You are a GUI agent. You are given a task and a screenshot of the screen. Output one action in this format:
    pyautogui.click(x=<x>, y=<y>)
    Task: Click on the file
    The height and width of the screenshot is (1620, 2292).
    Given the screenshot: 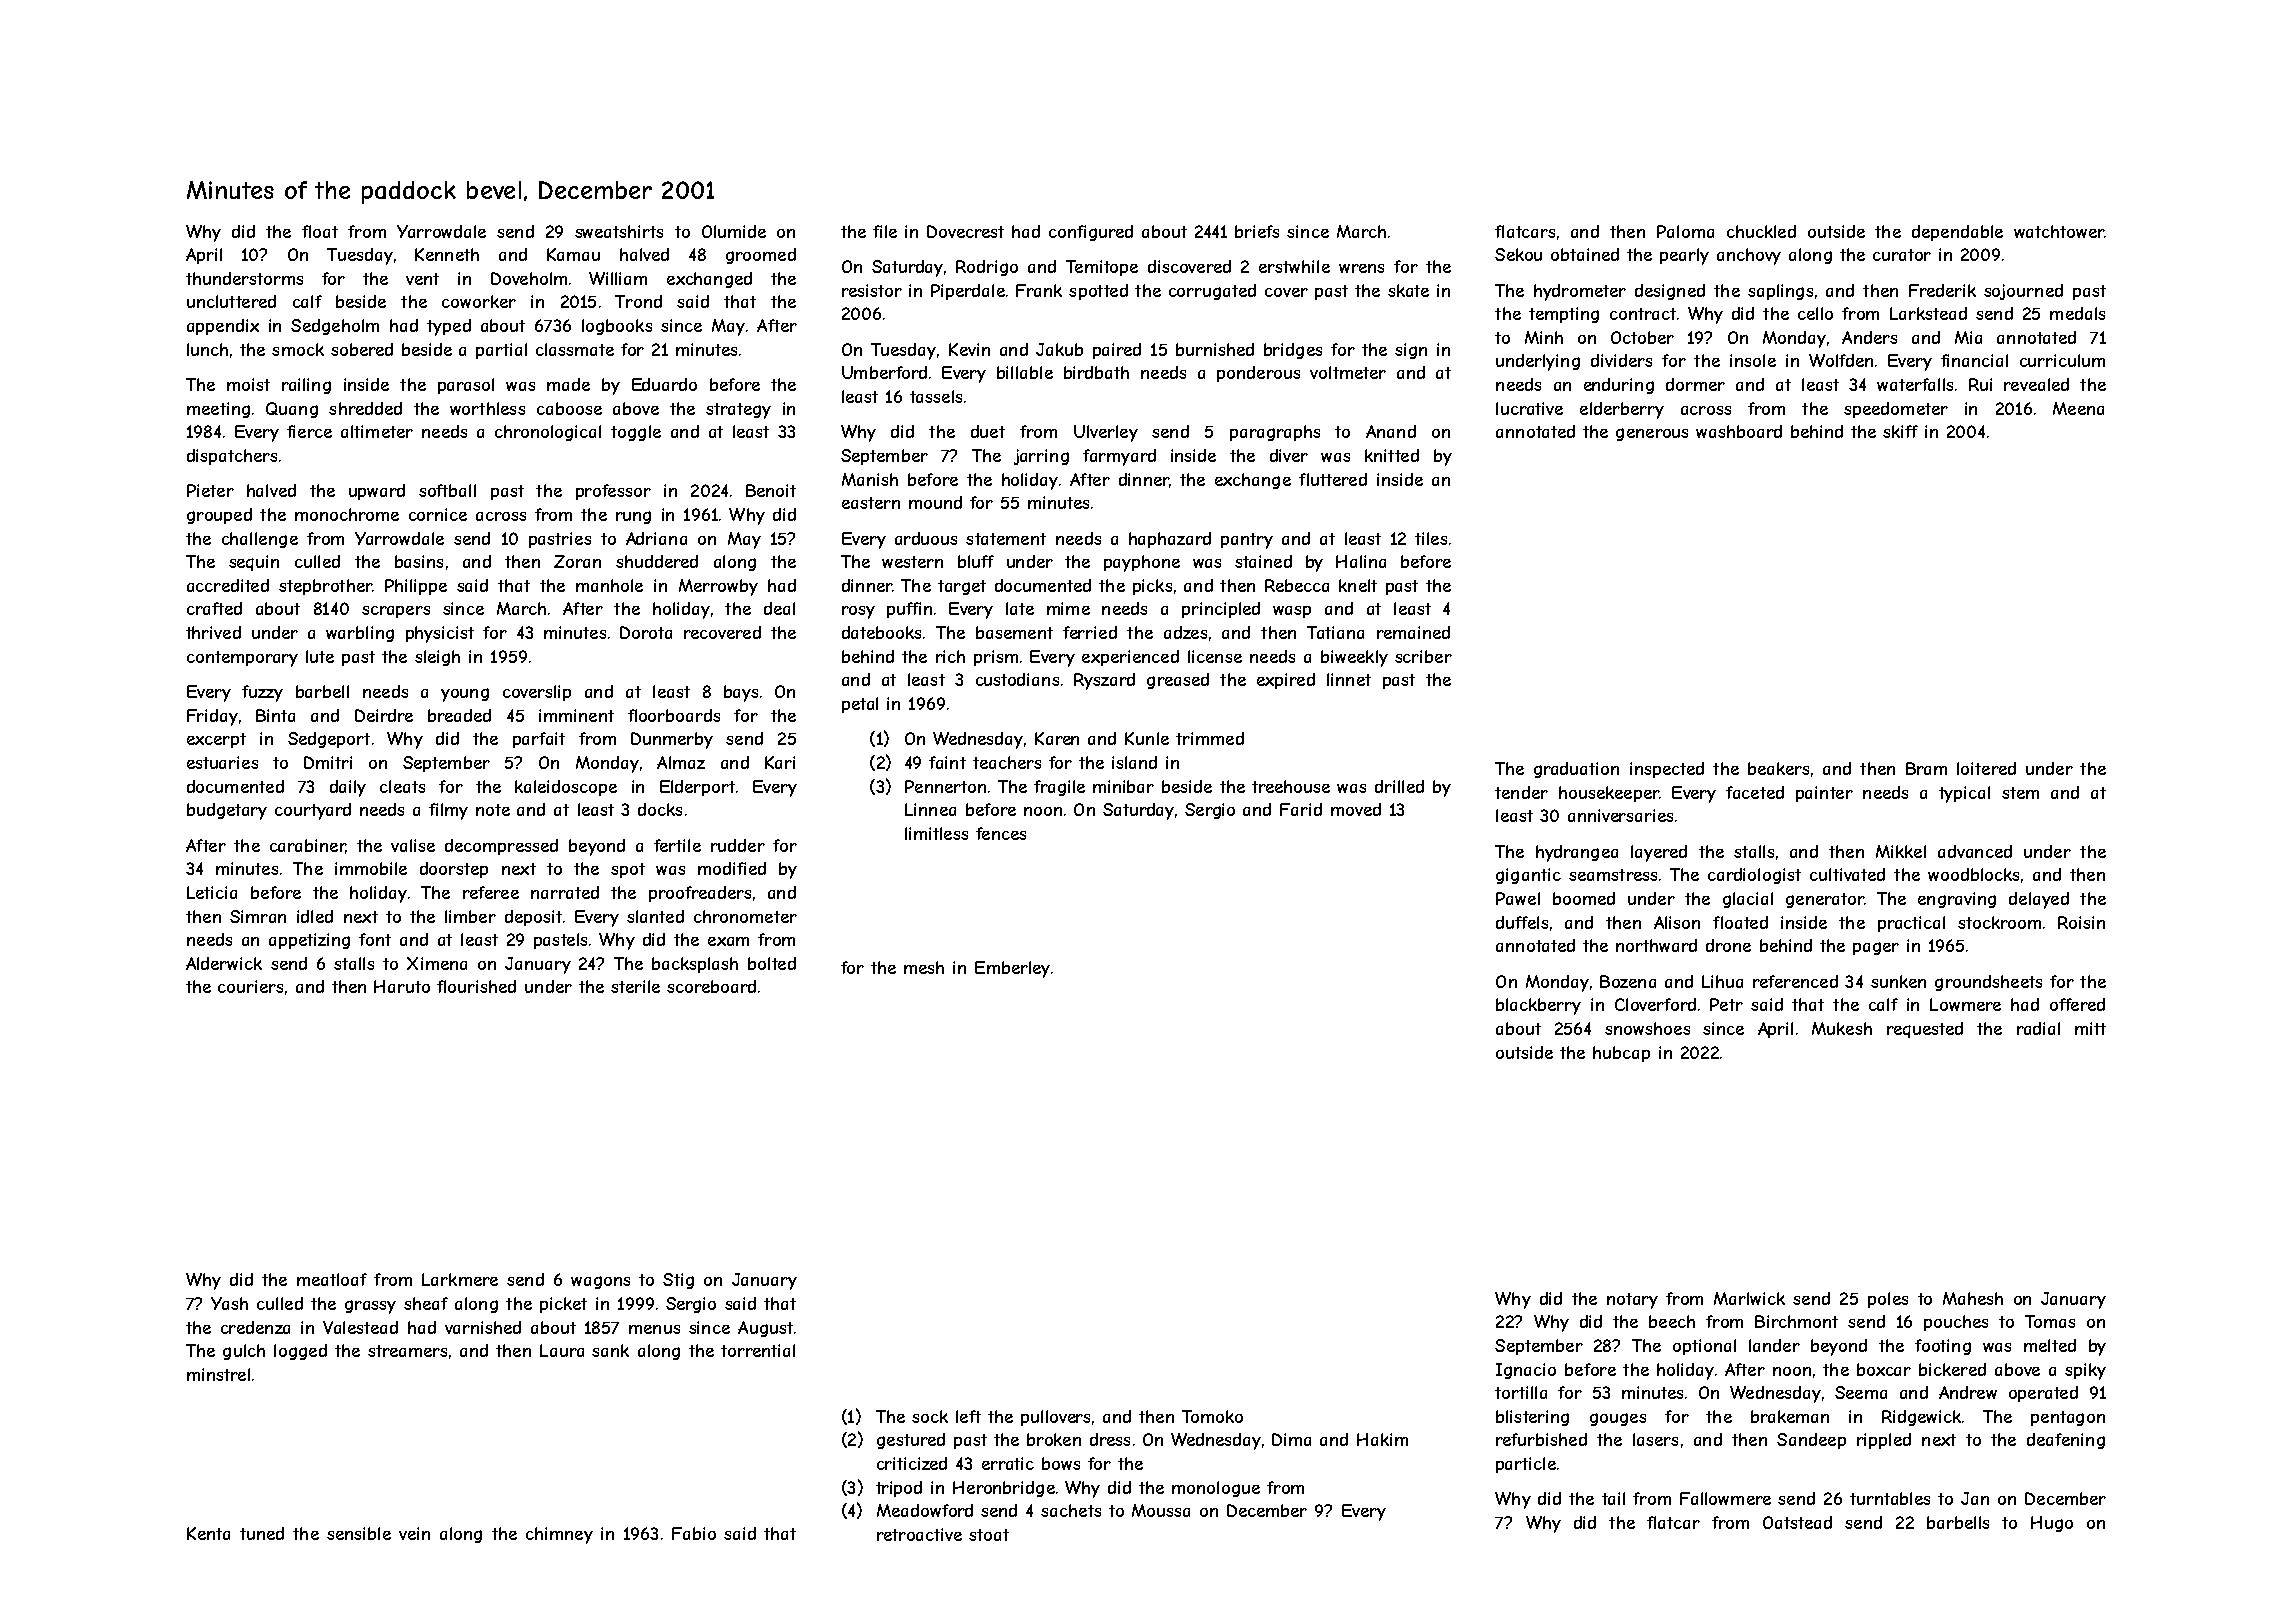 What is the action you would take?
    pyautogui.click(x=885, y=231)
